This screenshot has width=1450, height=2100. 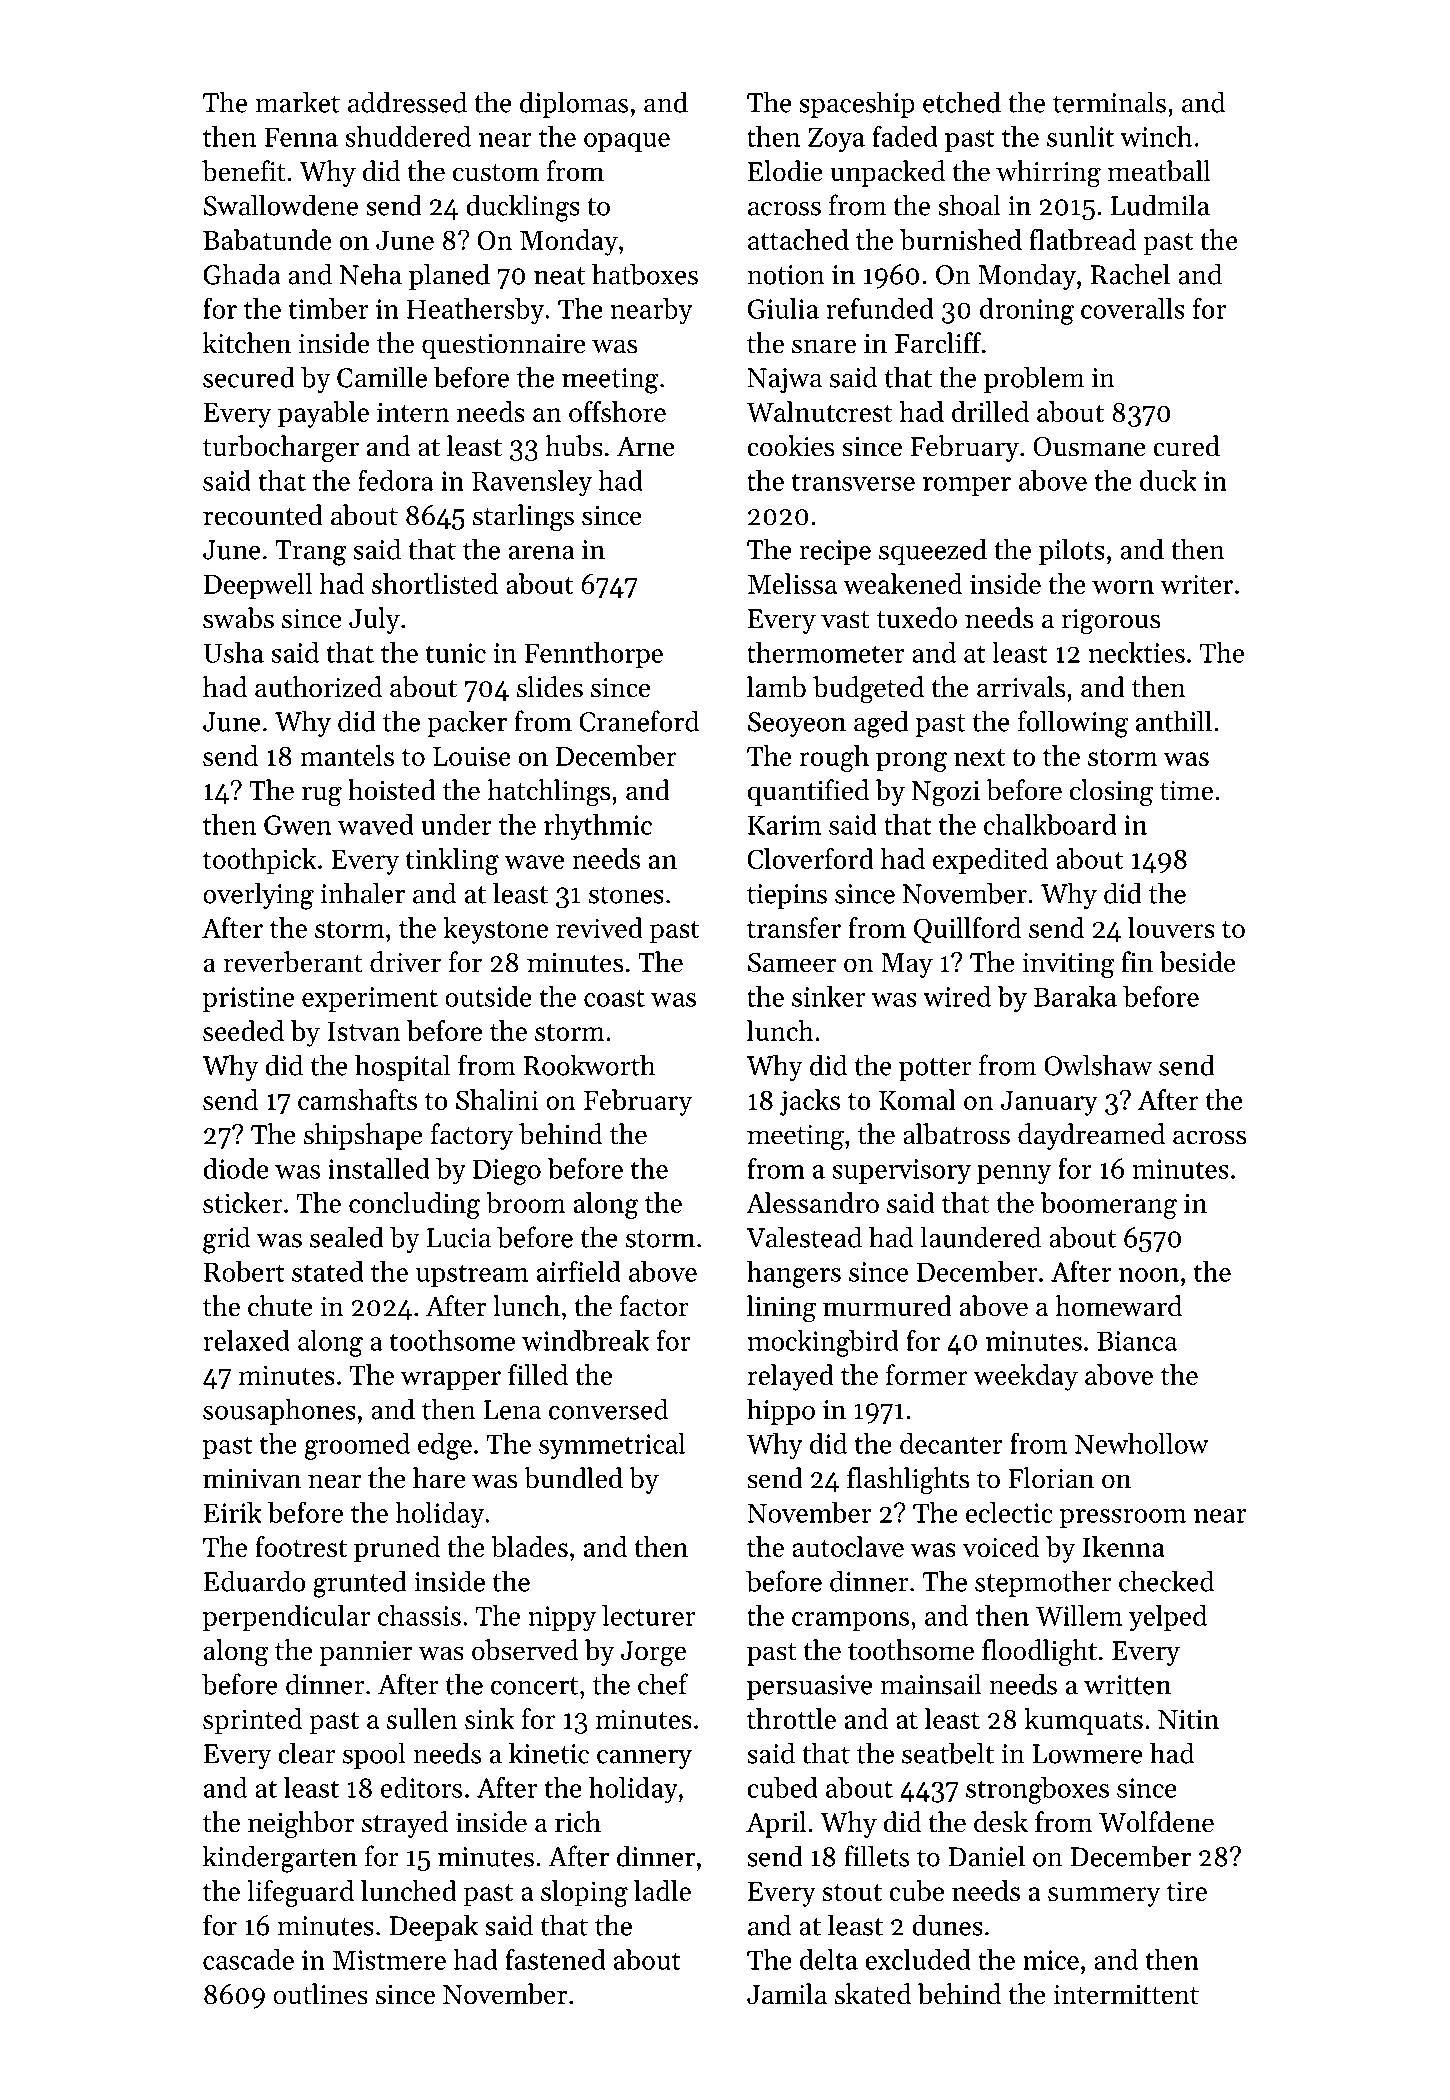 What do you see at coordinates (848, 1546) in the screenshot?
I see `autoclave` at bounding box center [848, 1546].
